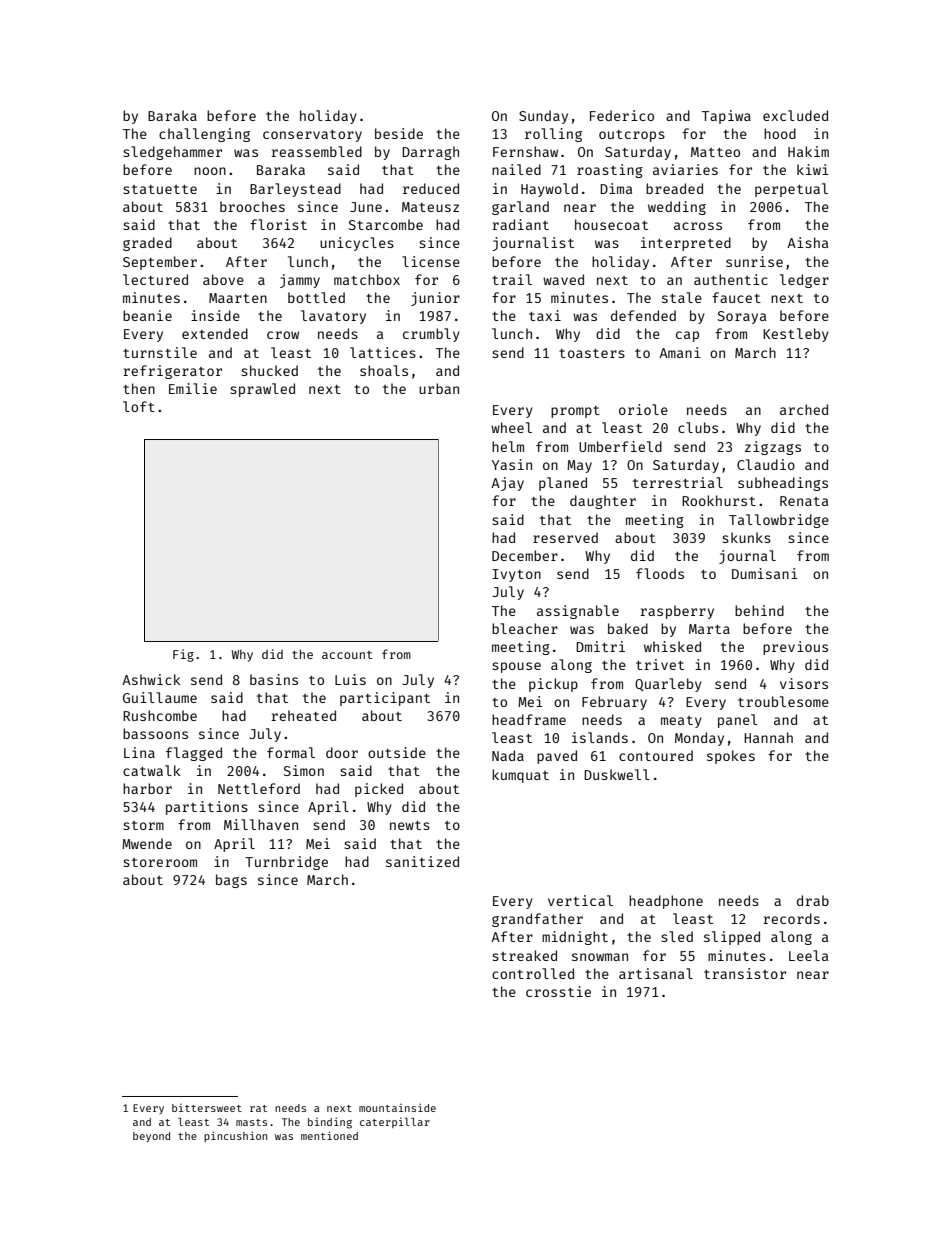  What do you see at coordinates (516, 667) in the image?
I see `spouse` at bounding box center [516, 667].
